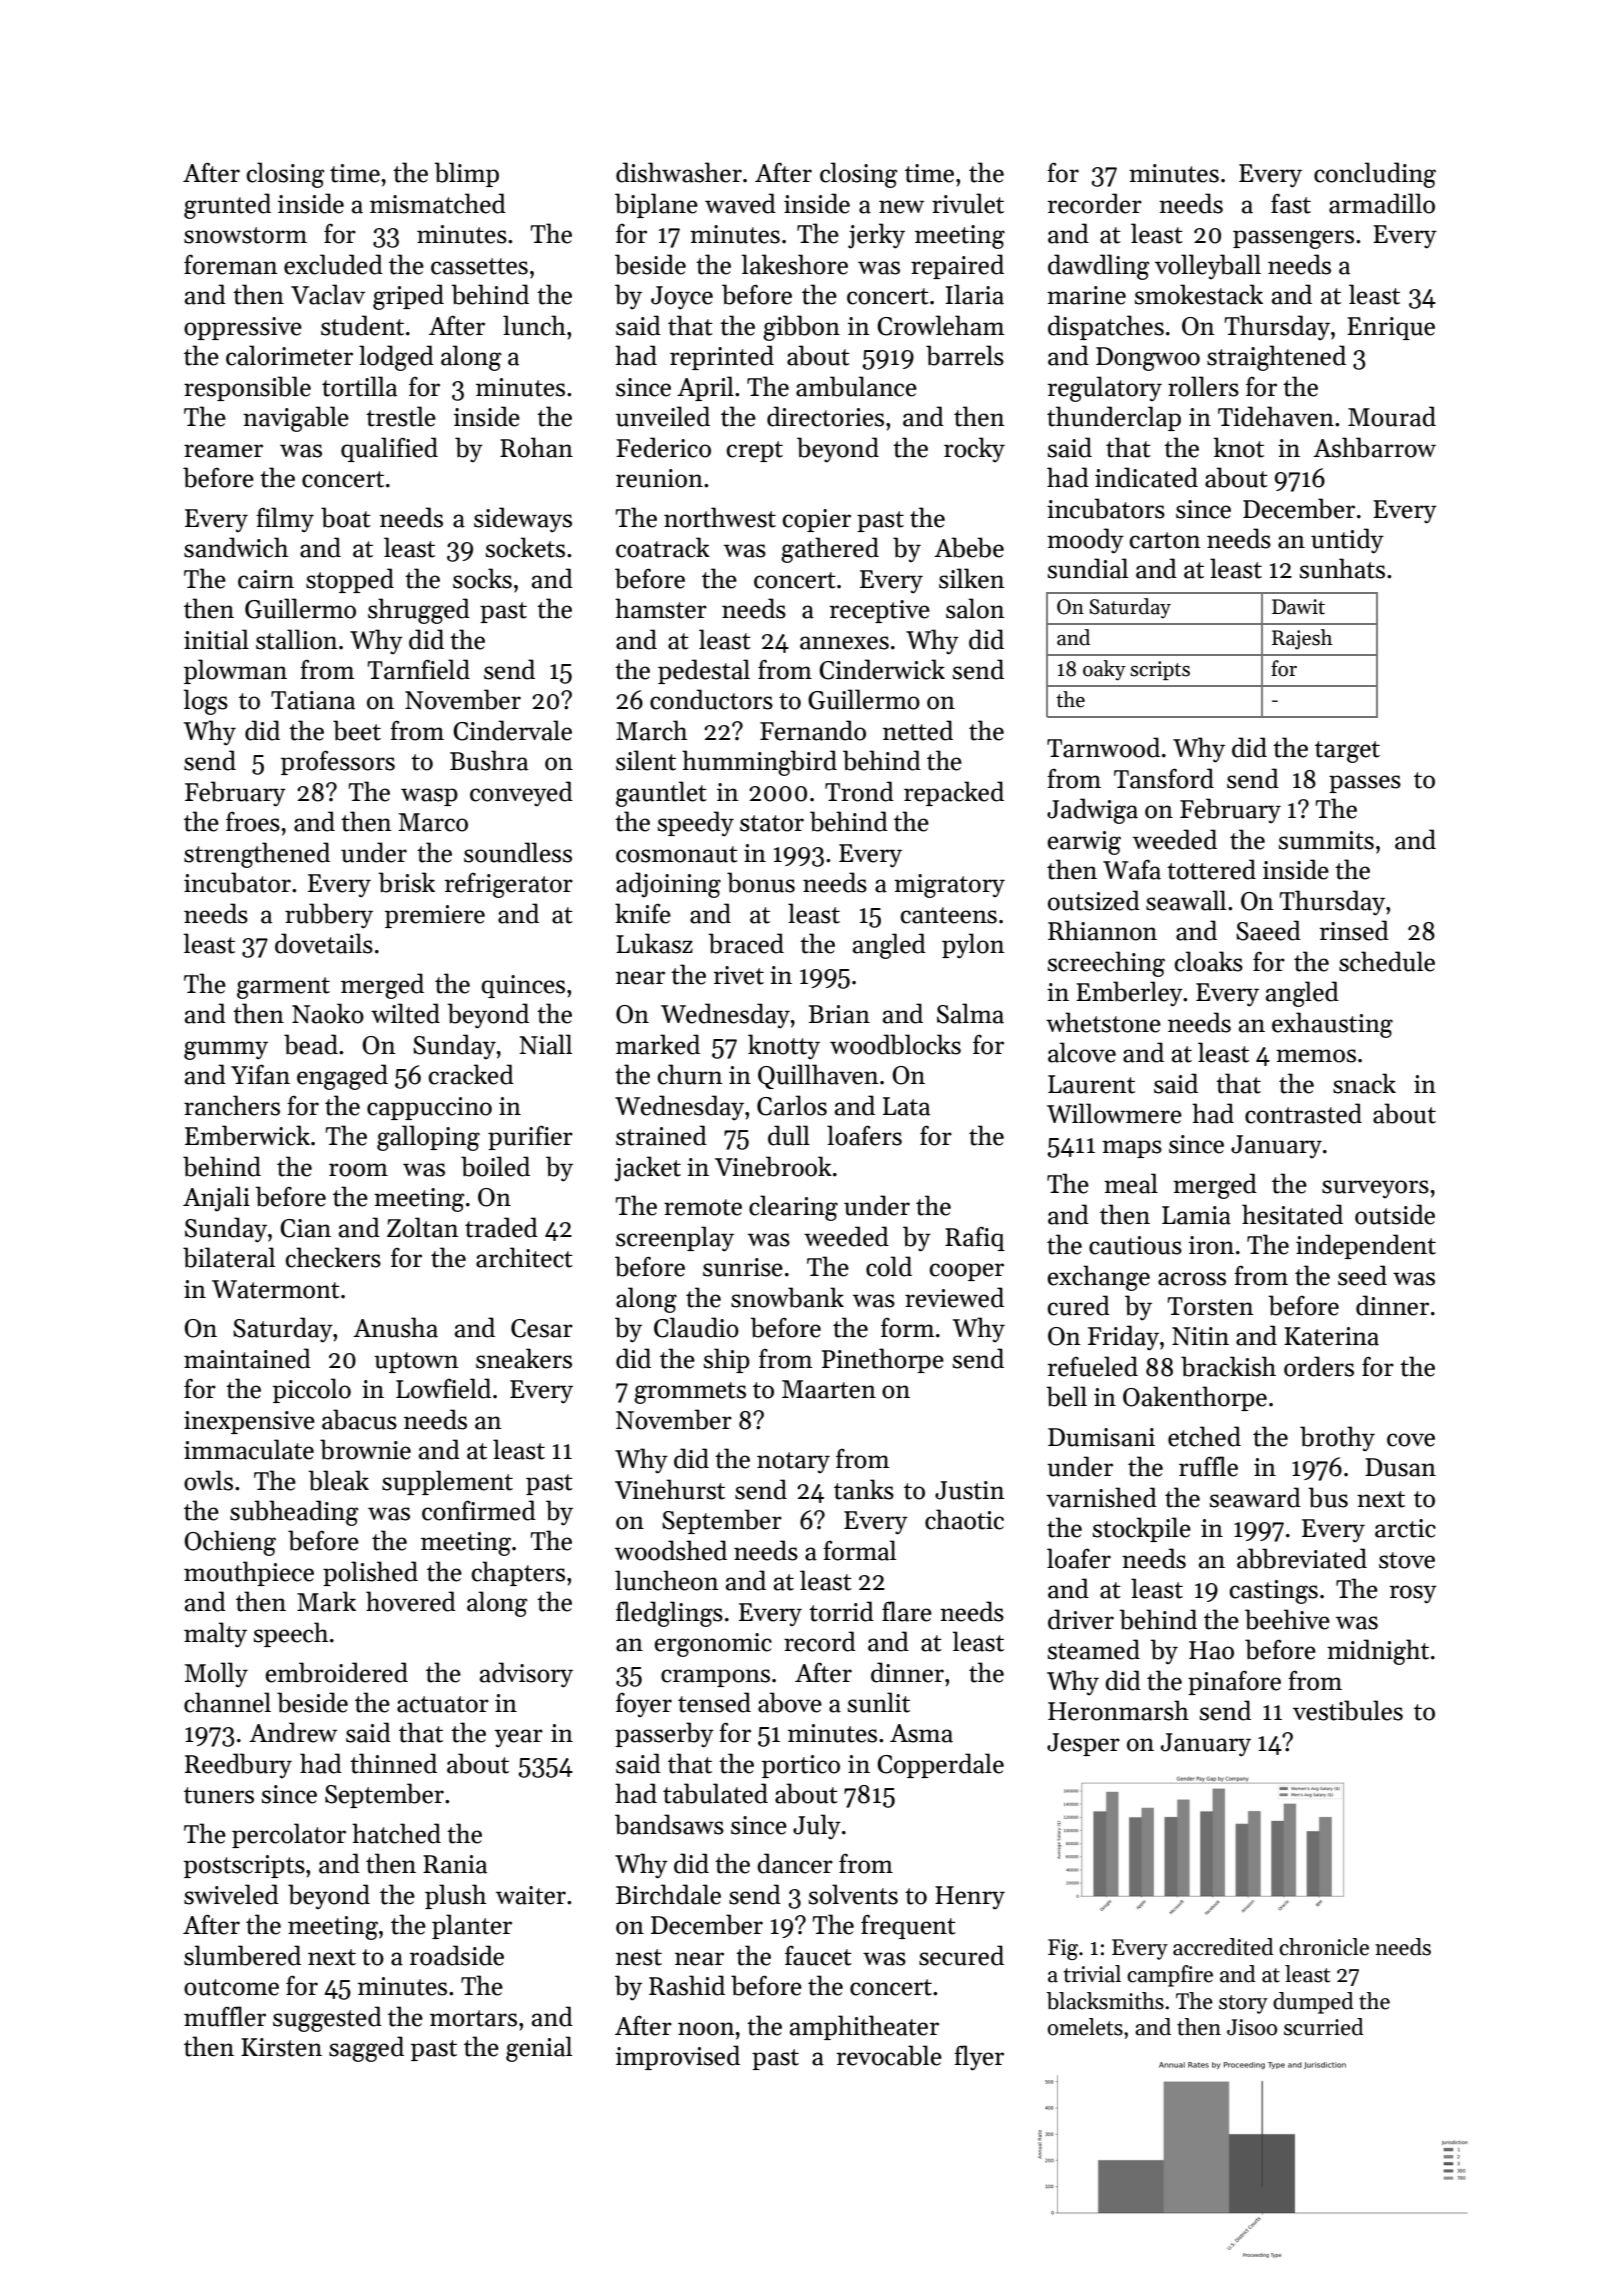 The height and width of the image is (2292, 1620). What do you see at coordinates (841, 1611) in the image?
I see `torrid` at bounding box center [841, 1611].
